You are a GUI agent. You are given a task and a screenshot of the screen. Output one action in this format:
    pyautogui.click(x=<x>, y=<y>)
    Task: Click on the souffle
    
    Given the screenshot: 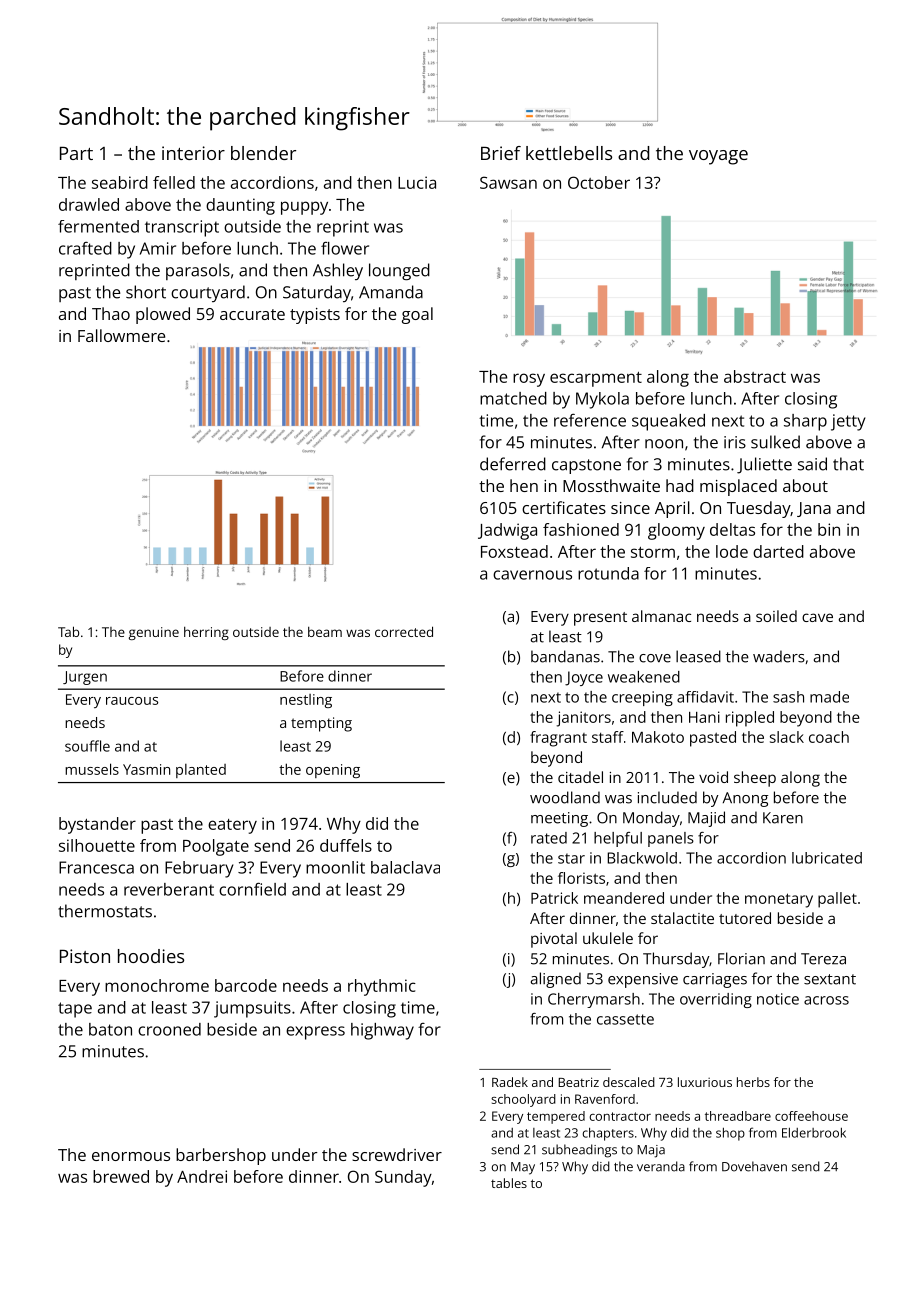 What is the action you would take?
    pyautogui.click(x=87, y=746)
